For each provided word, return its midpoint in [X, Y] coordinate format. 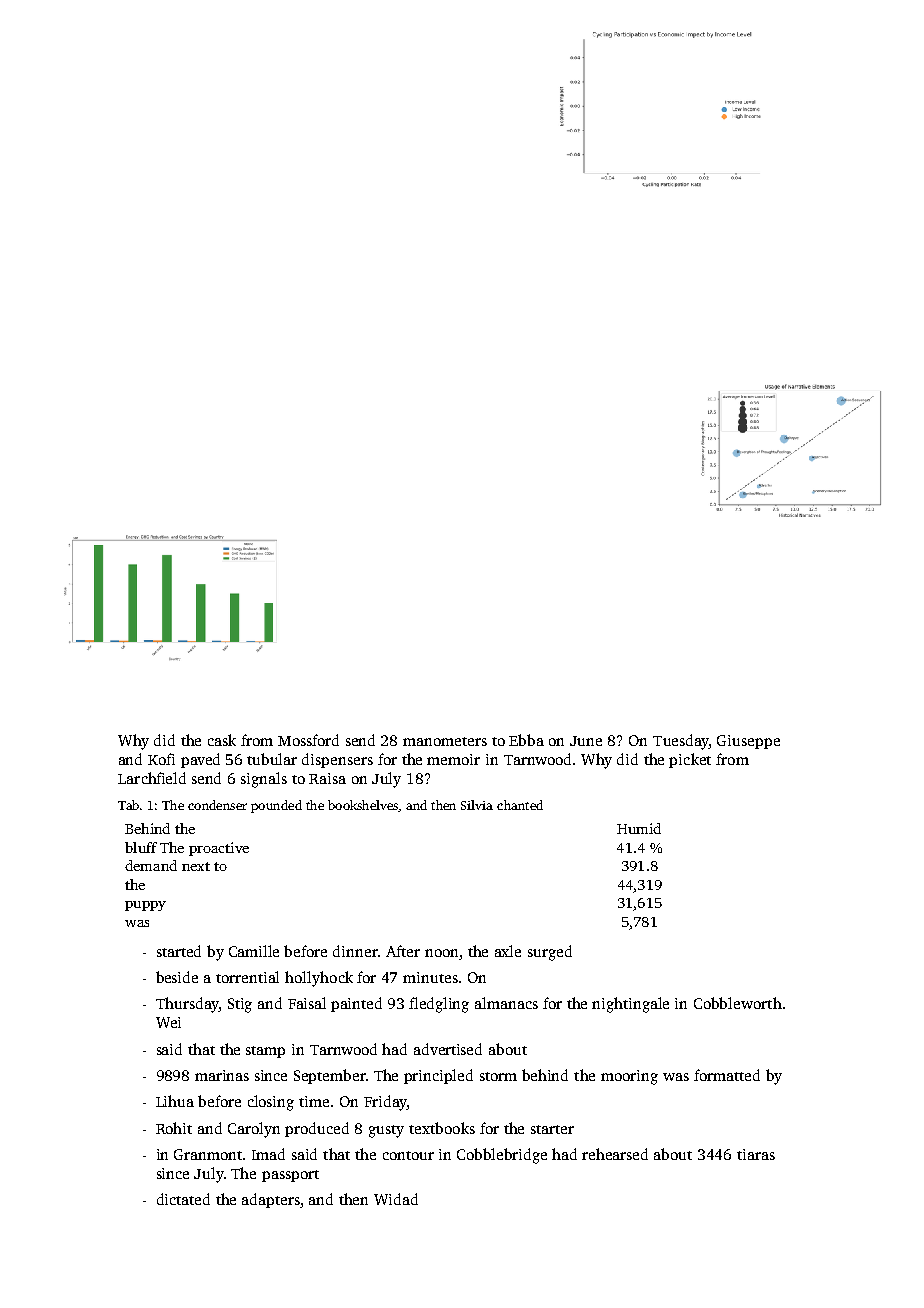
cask [222, 740]
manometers [445, 741]
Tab [128, 805]
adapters [271, 1200]
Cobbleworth [738, 1003]
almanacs [506, 1003]
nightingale [630, 1005]
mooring [629, 1077]
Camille [254, 951]
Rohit [174, 1128]
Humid [639, 828]
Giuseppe [748, 742]
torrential [247, 977]
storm [498, 1076]
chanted [520, 805]
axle [508, 951]
